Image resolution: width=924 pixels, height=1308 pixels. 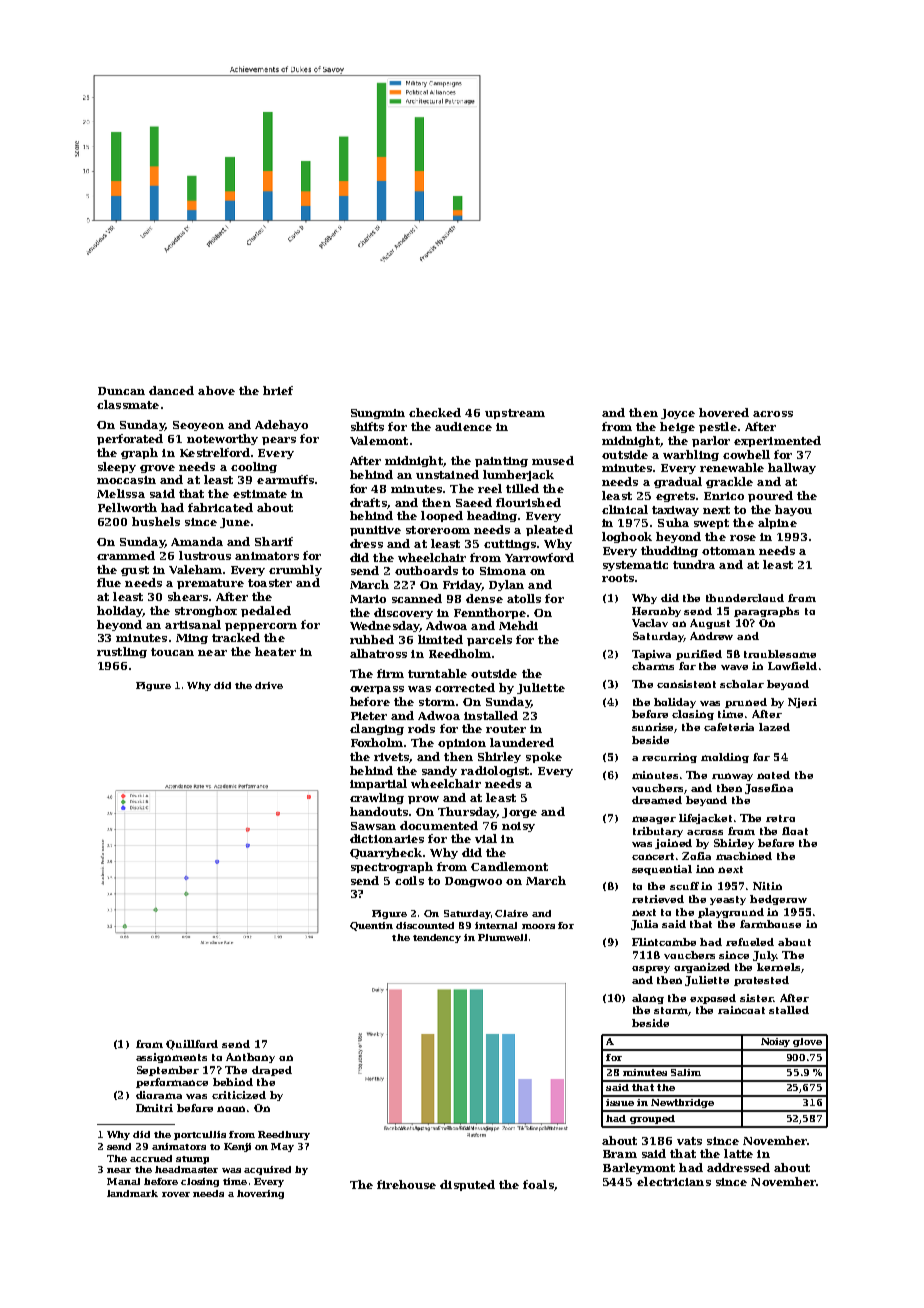 I want to click on corrected, so click(x=465, y=687).
